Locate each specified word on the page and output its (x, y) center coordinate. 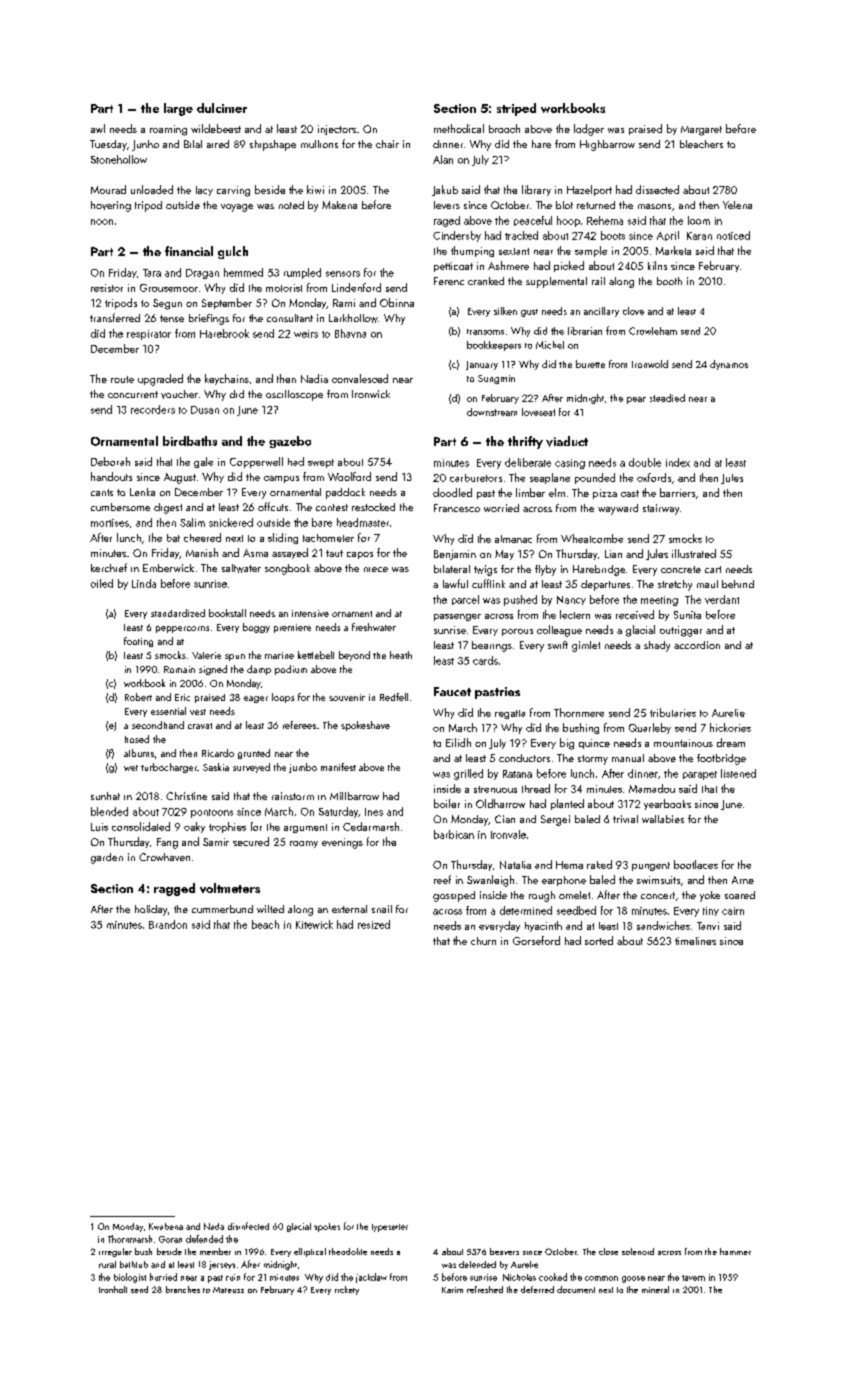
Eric (182, 697)
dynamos (729, 365)
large (178, 109)
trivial (625, 819)
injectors (337, 130)
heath (401, 655)
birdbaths (190, 441)
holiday (151, 910)
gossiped (454, 896)
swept (321, 463)
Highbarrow (607, 145)
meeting (659, 601)
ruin (233, 1277)
